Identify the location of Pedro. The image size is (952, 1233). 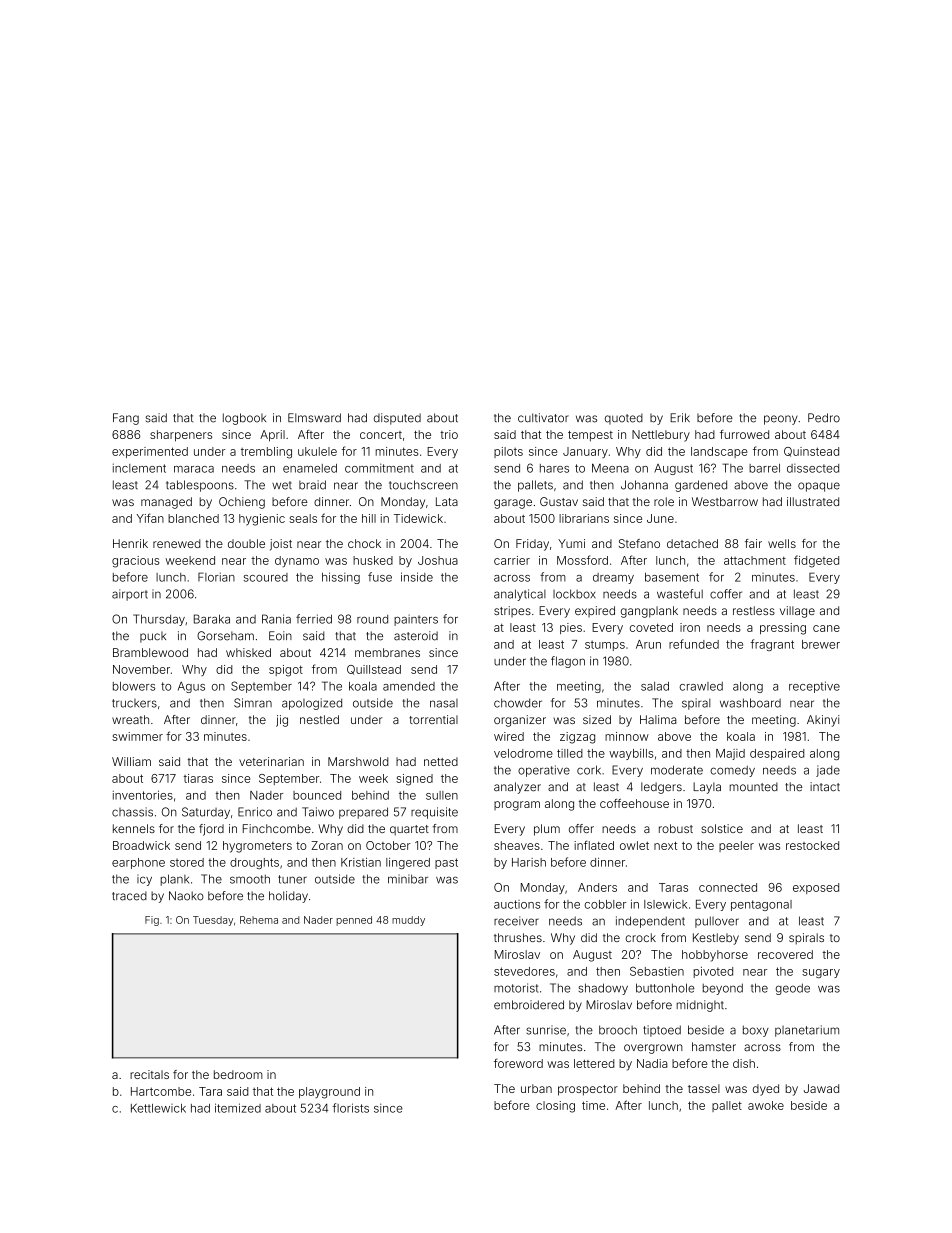
(824, 418).
